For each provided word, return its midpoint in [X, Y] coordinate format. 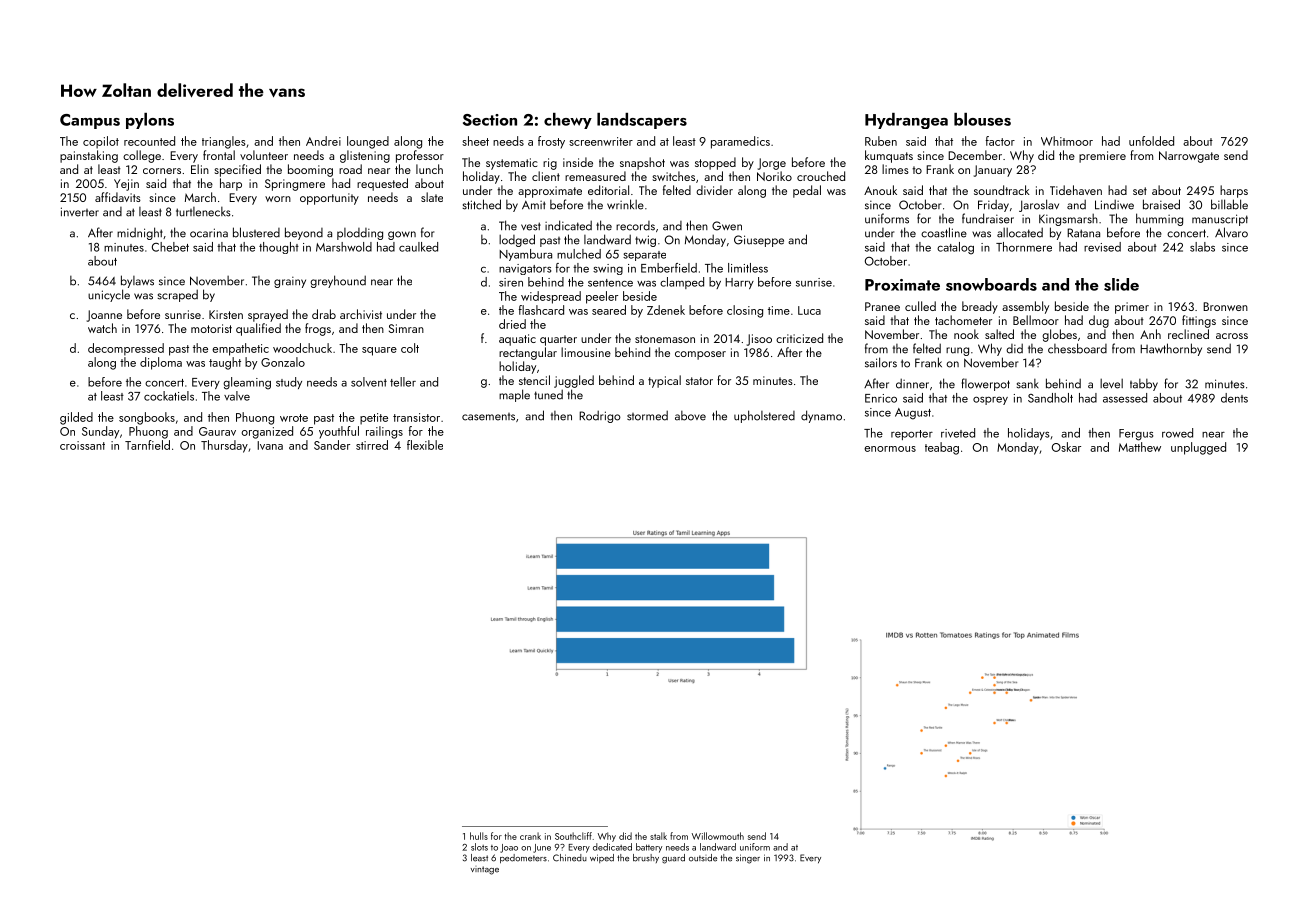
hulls [479, 836]
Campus [90, 121]
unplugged [1198, 448]
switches [673, 176]
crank [530, 836]
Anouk [880, 190]
